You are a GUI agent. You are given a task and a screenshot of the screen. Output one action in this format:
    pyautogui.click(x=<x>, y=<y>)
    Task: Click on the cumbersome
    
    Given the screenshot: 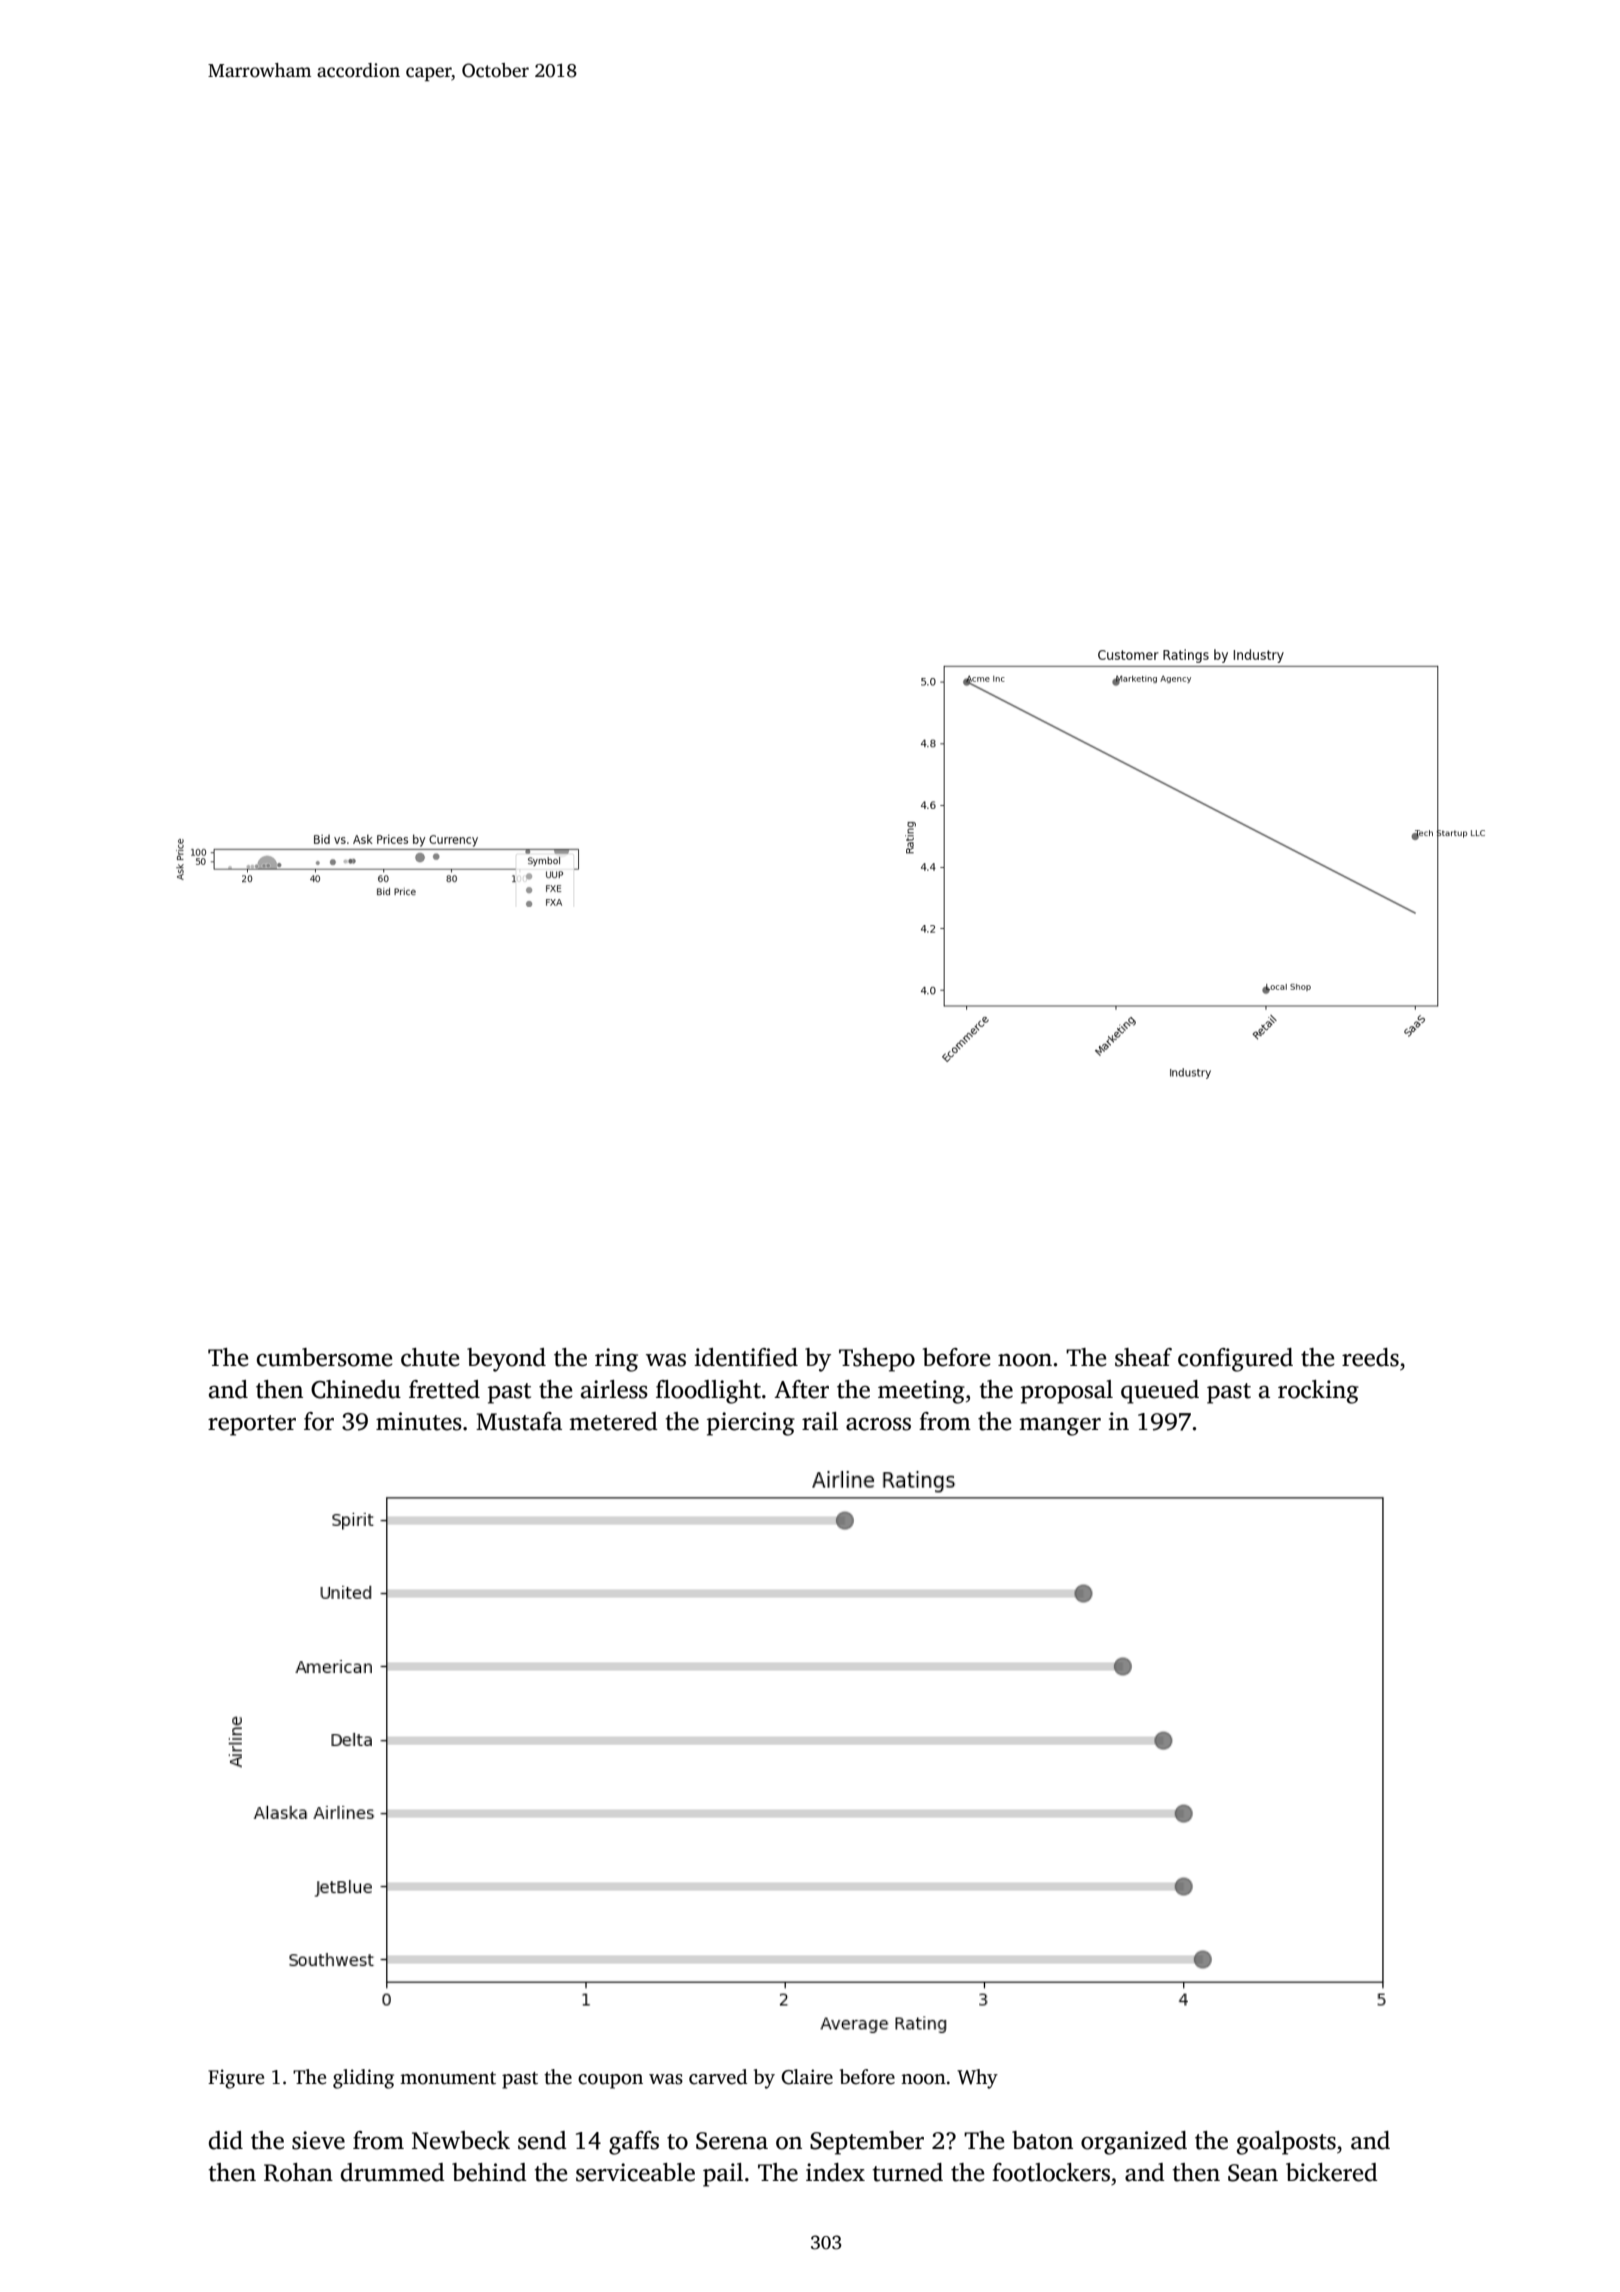 What is the action you would take?
    pyautogui.click(x=324, y=1357)
